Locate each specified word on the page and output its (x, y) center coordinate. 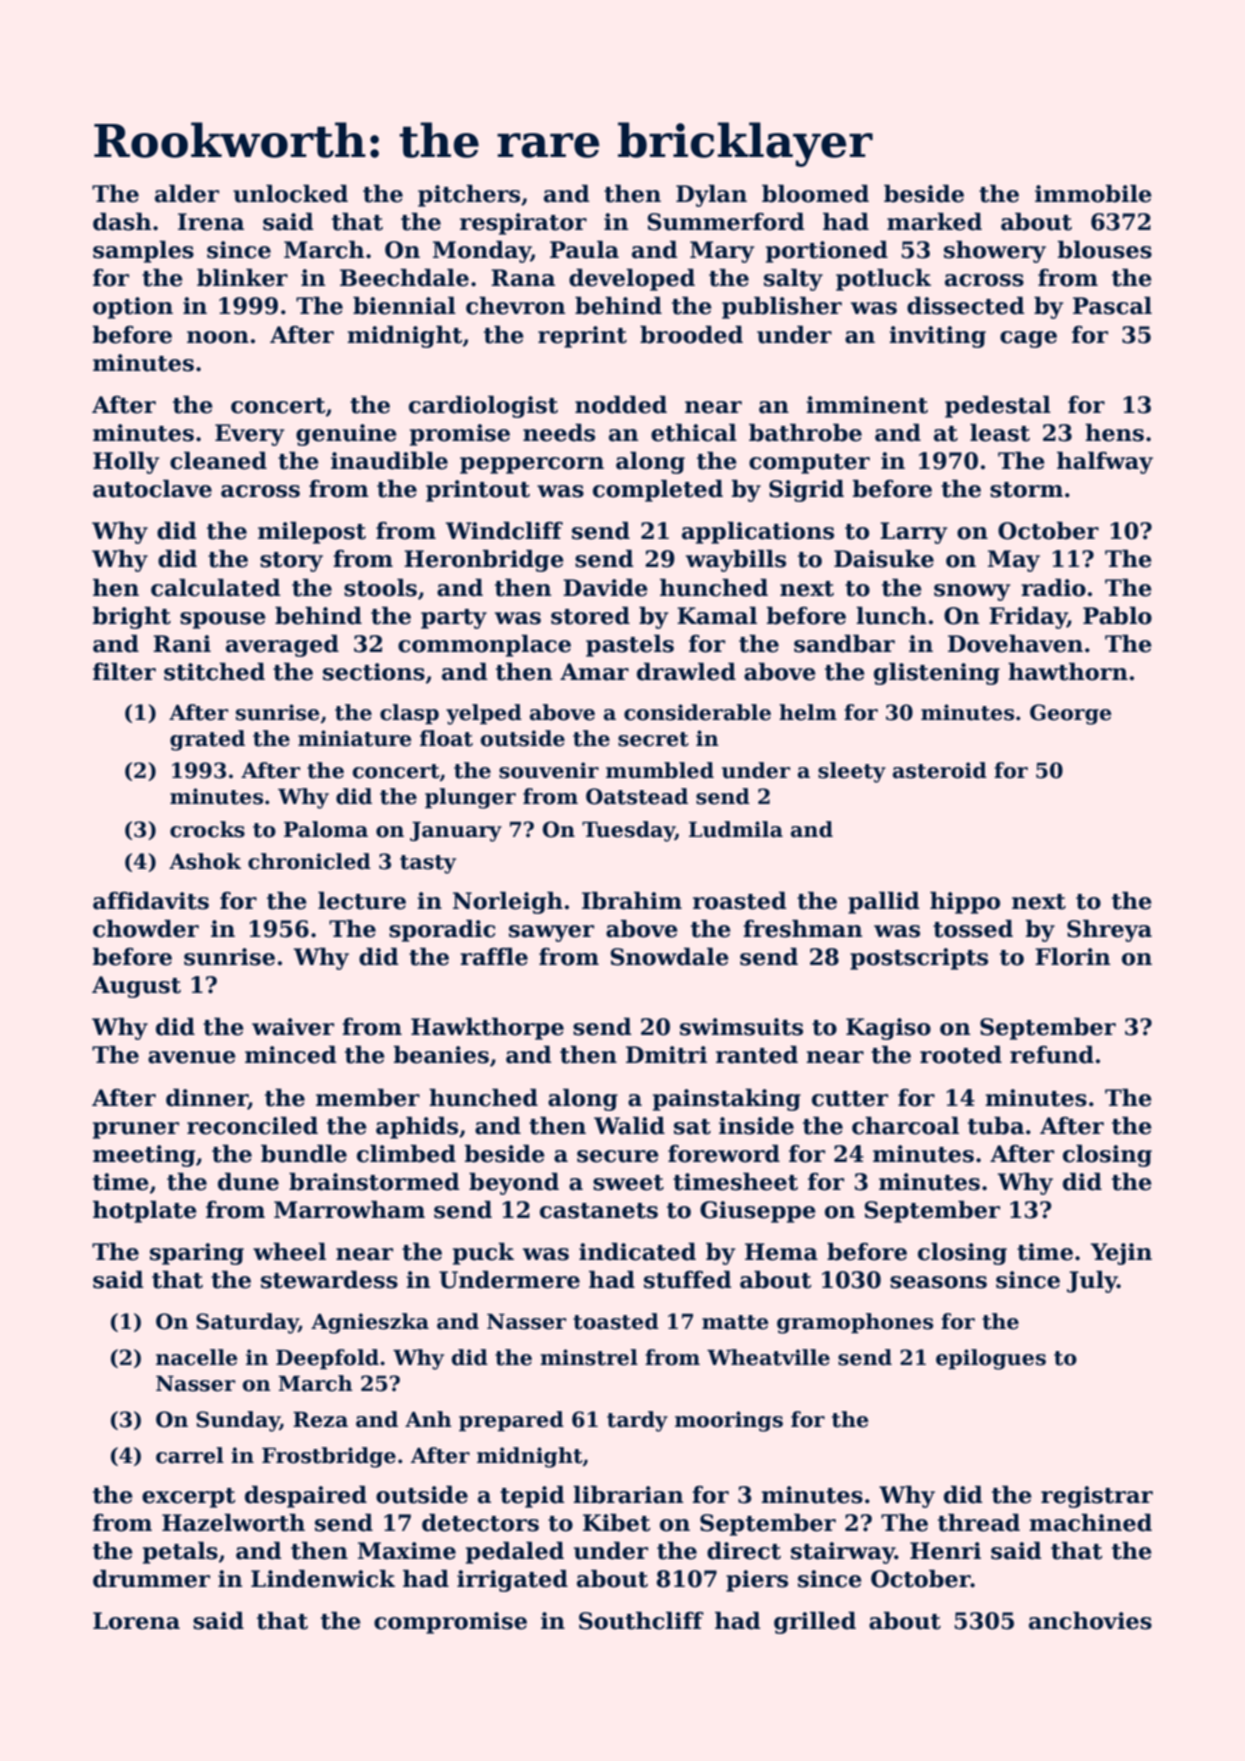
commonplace (484, 645)
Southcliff (641, 1620)
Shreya (1109, 930)
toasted (616, 1321)
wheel (289, 1251)
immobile (1093, 193)
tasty (428, 864)
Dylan (711, 195)
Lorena (136, 1621)
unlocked (290, 193)
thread (979, 1522)
